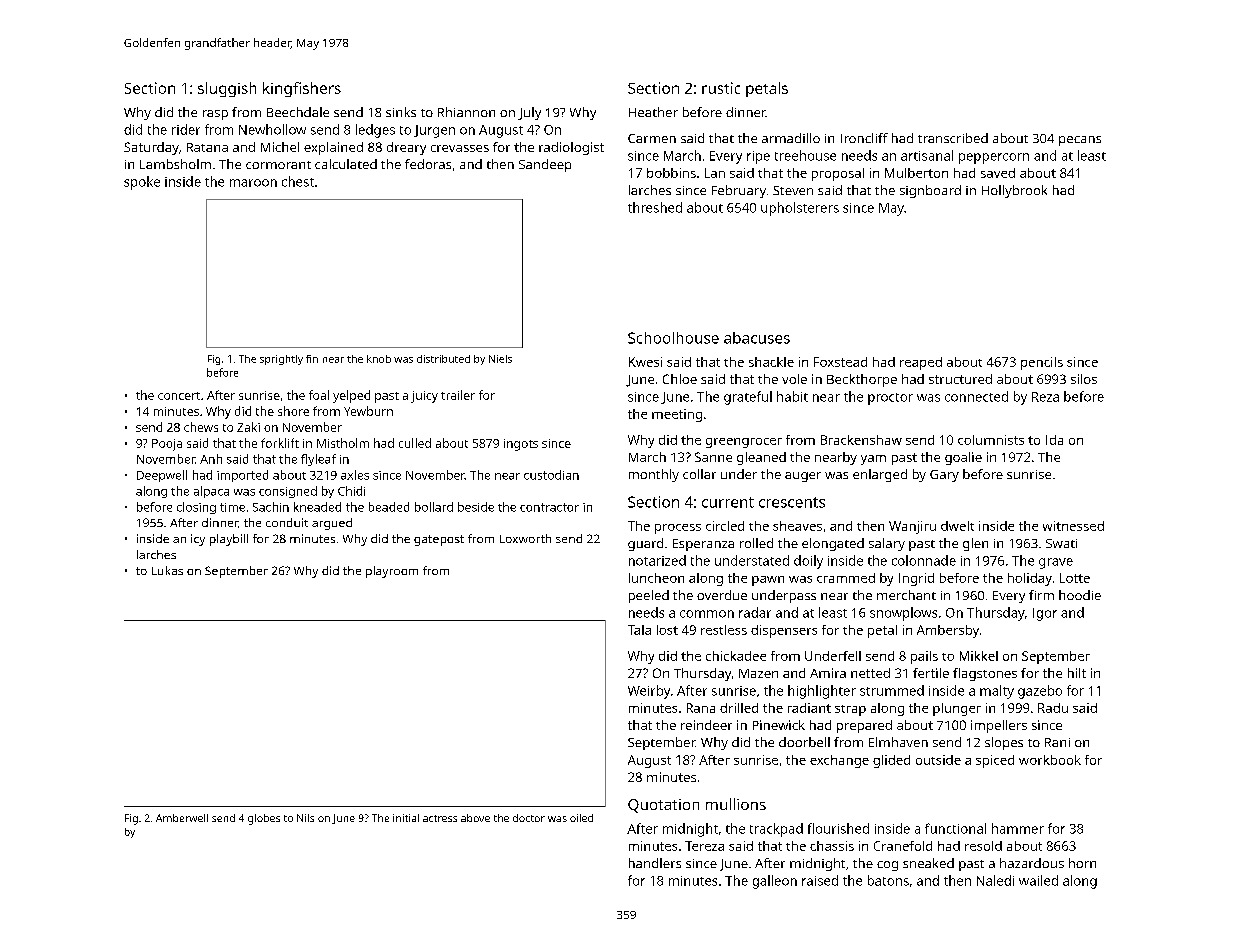 The width and height of the document is (1233, 952). I want to click on globes, so click(264, 819).
